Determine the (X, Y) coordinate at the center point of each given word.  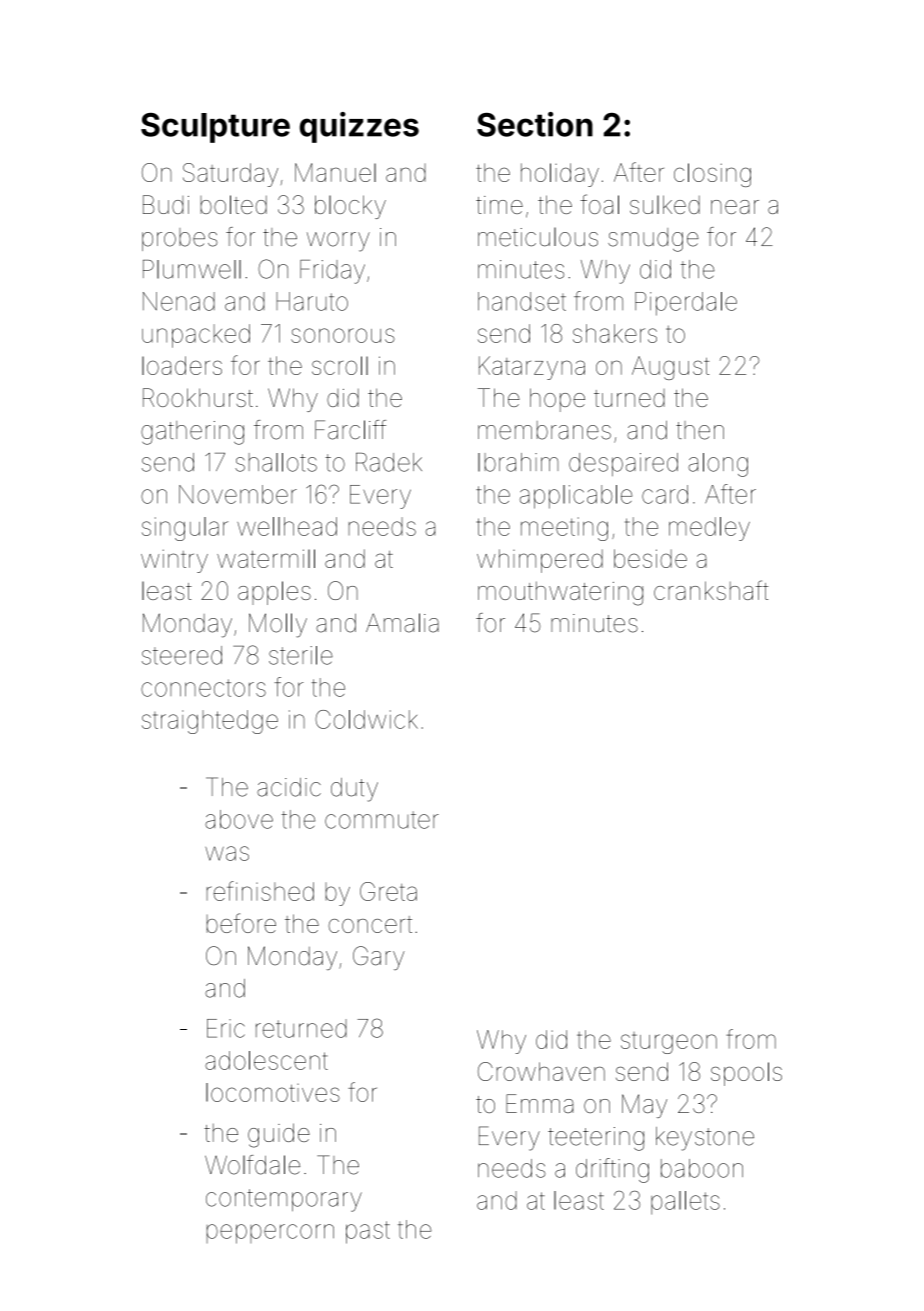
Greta (388, 891)
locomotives (273, 1092)
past (368, 1232)
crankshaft (711, 590)
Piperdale (686, 304)
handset (522, 301)
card (665, 494)
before (241, 923)
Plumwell (192, 269)
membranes (544, 430)
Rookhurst (198, 397)
